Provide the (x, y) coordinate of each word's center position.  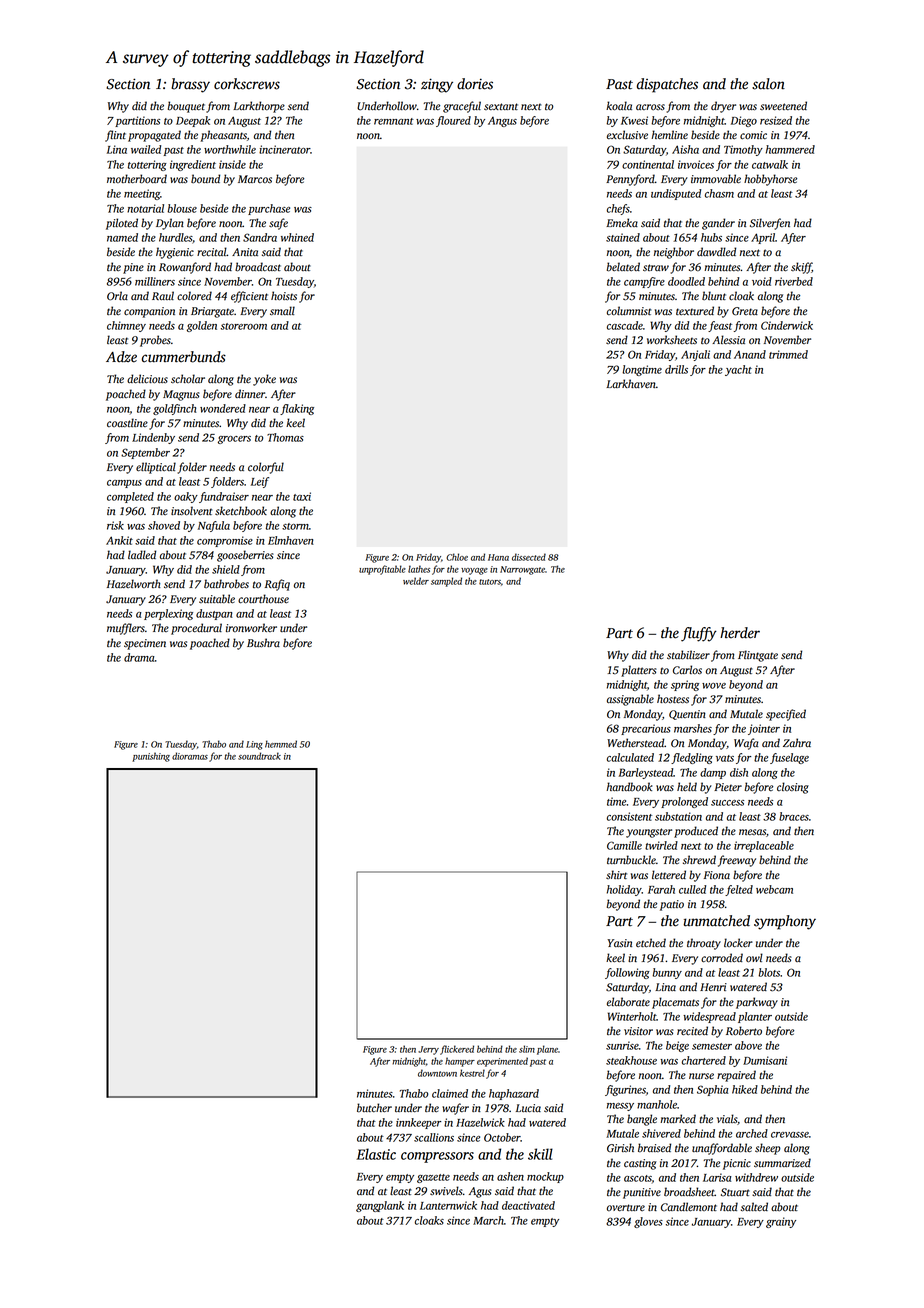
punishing (151, 757)
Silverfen (770, 224)
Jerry (428, 1050)
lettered (669, 875)
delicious (147, 379)
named (122, 237)
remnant (394, 121)
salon (768, 84)
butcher (374, 1108)
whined (297, 237)
